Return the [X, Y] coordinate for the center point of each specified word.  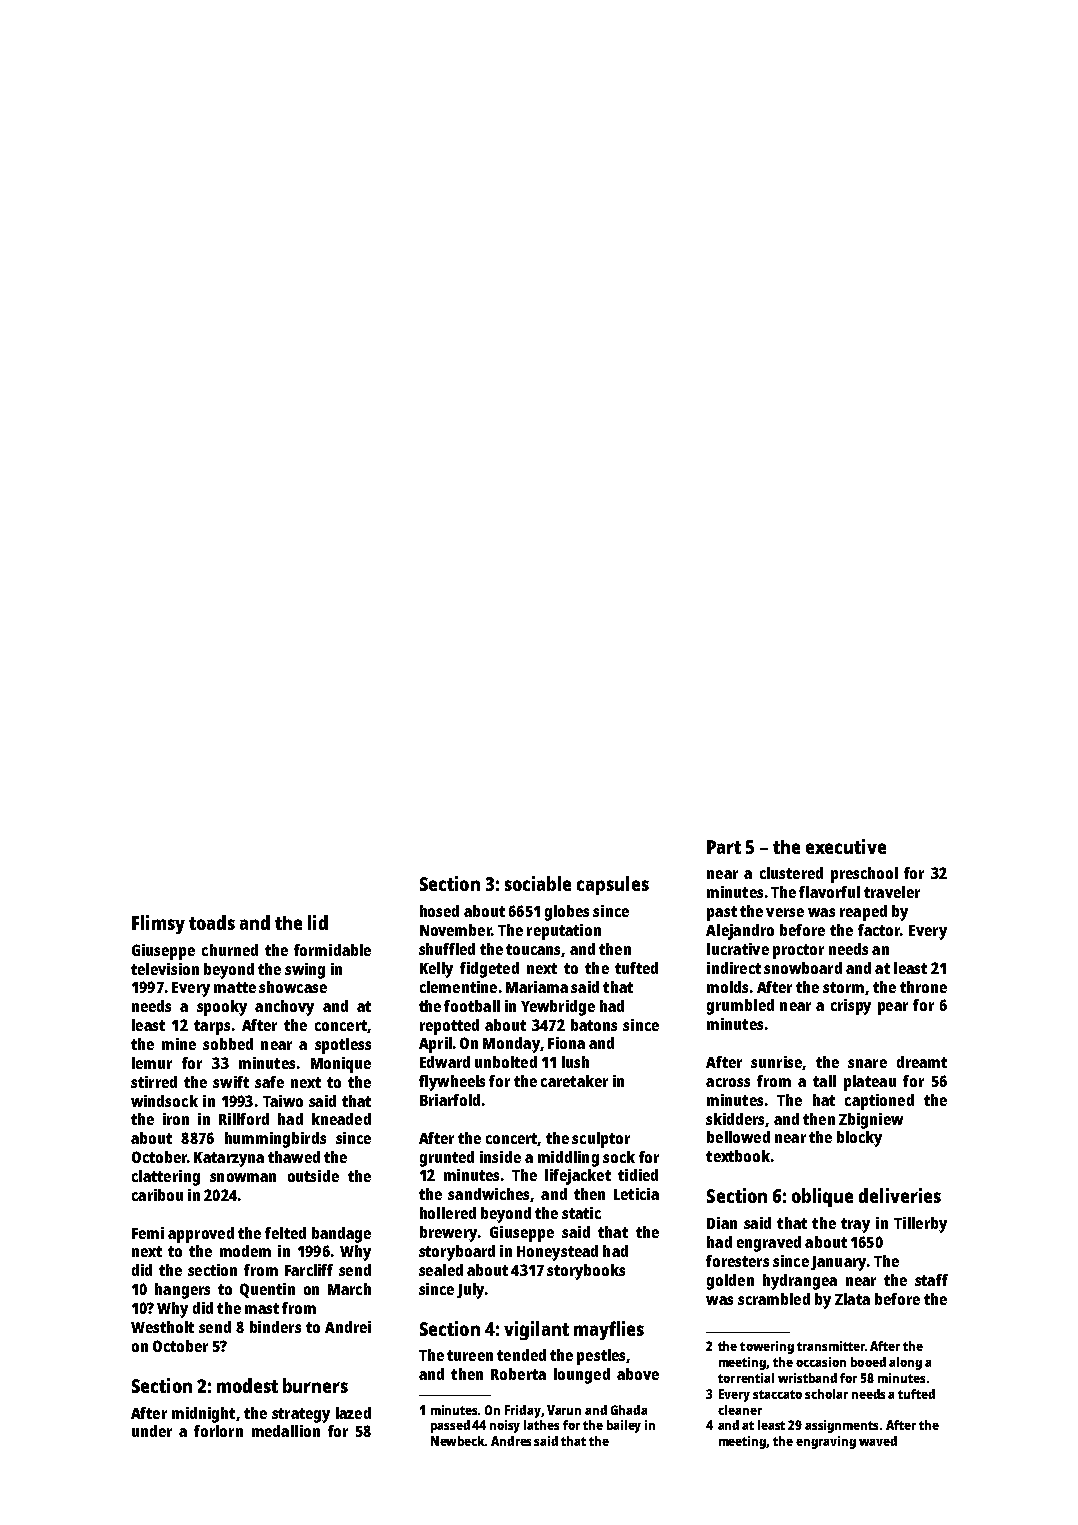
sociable [538, 883]
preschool [864, 875]
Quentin [267, 1290]
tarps [212, 1027]
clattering [166, 1178]
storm [843, 987]
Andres [511, 1441]
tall [824, 1081]
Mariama [537, 987]
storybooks [586, 1272]
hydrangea [800, 1282]
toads [212, 922]
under [152, 1431]
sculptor [601, 1140]
